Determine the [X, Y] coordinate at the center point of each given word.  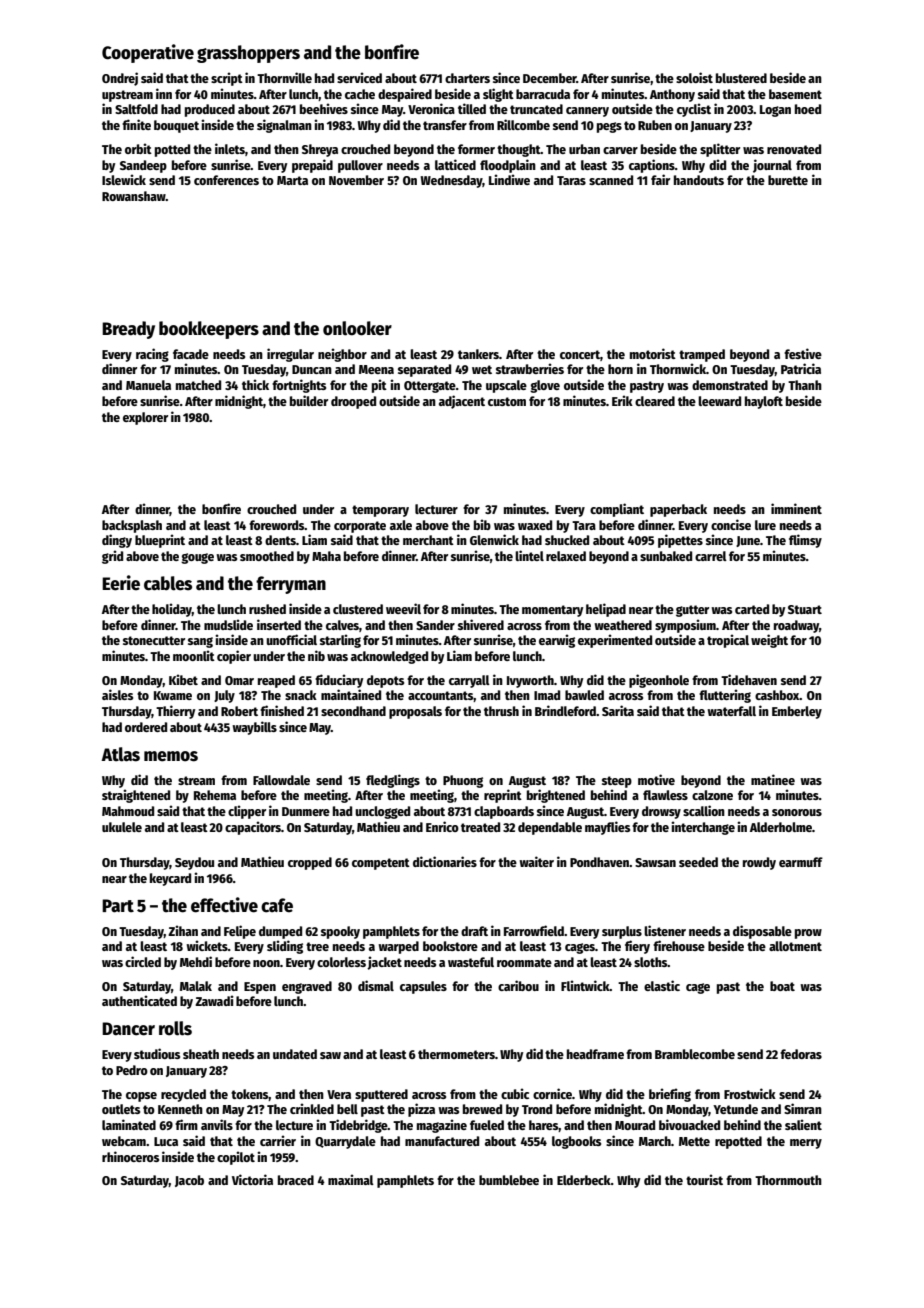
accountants [440, 695]
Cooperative [148, 53]
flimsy [805, 541]
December [550, 78]
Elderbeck [584, 1180]
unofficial [291, 639]
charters [467, 78]
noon [266, 963]
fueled [487, 1125]
